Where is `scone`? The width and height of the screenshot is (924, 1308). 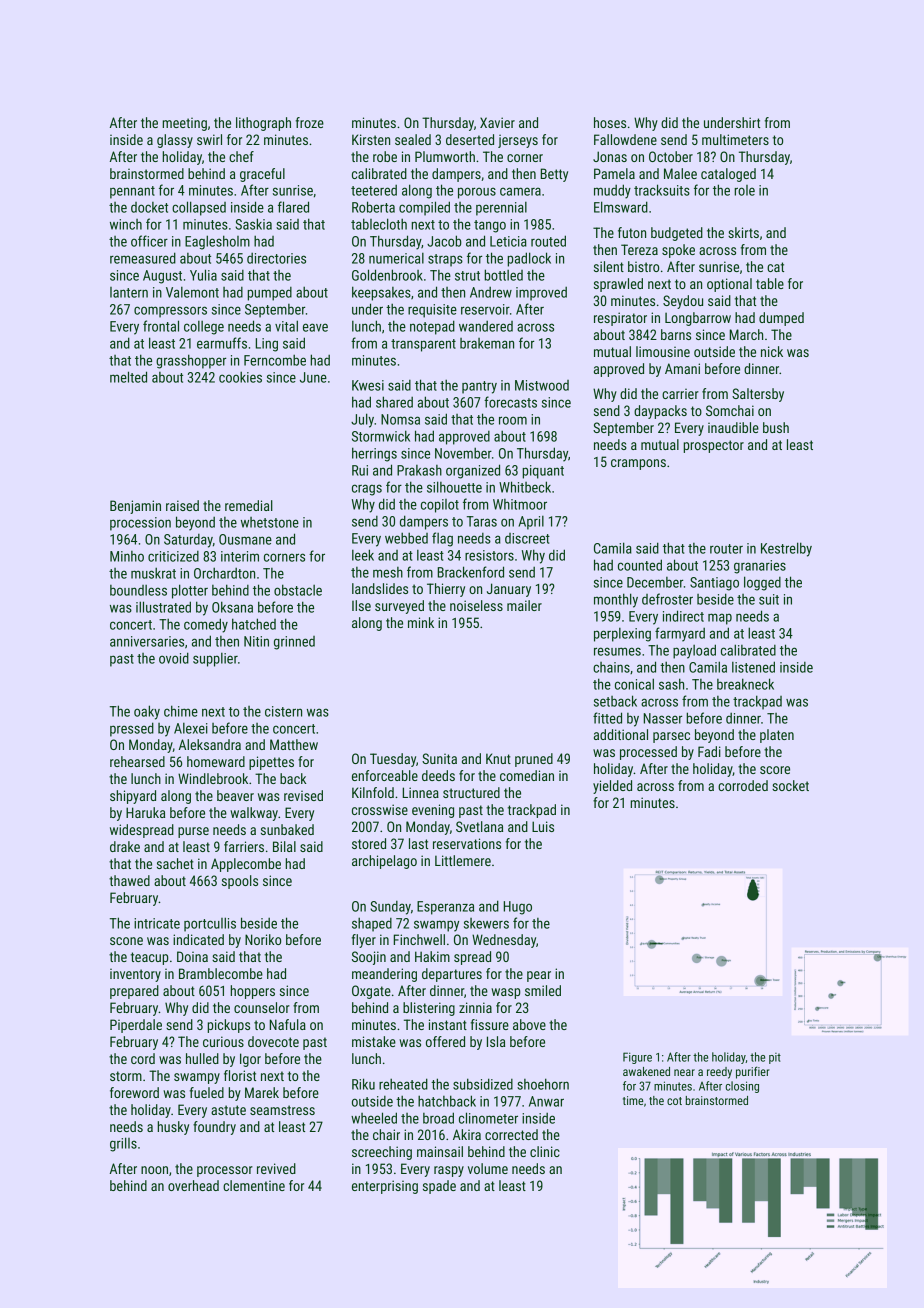
scone is located at coordinates (126, 941).
